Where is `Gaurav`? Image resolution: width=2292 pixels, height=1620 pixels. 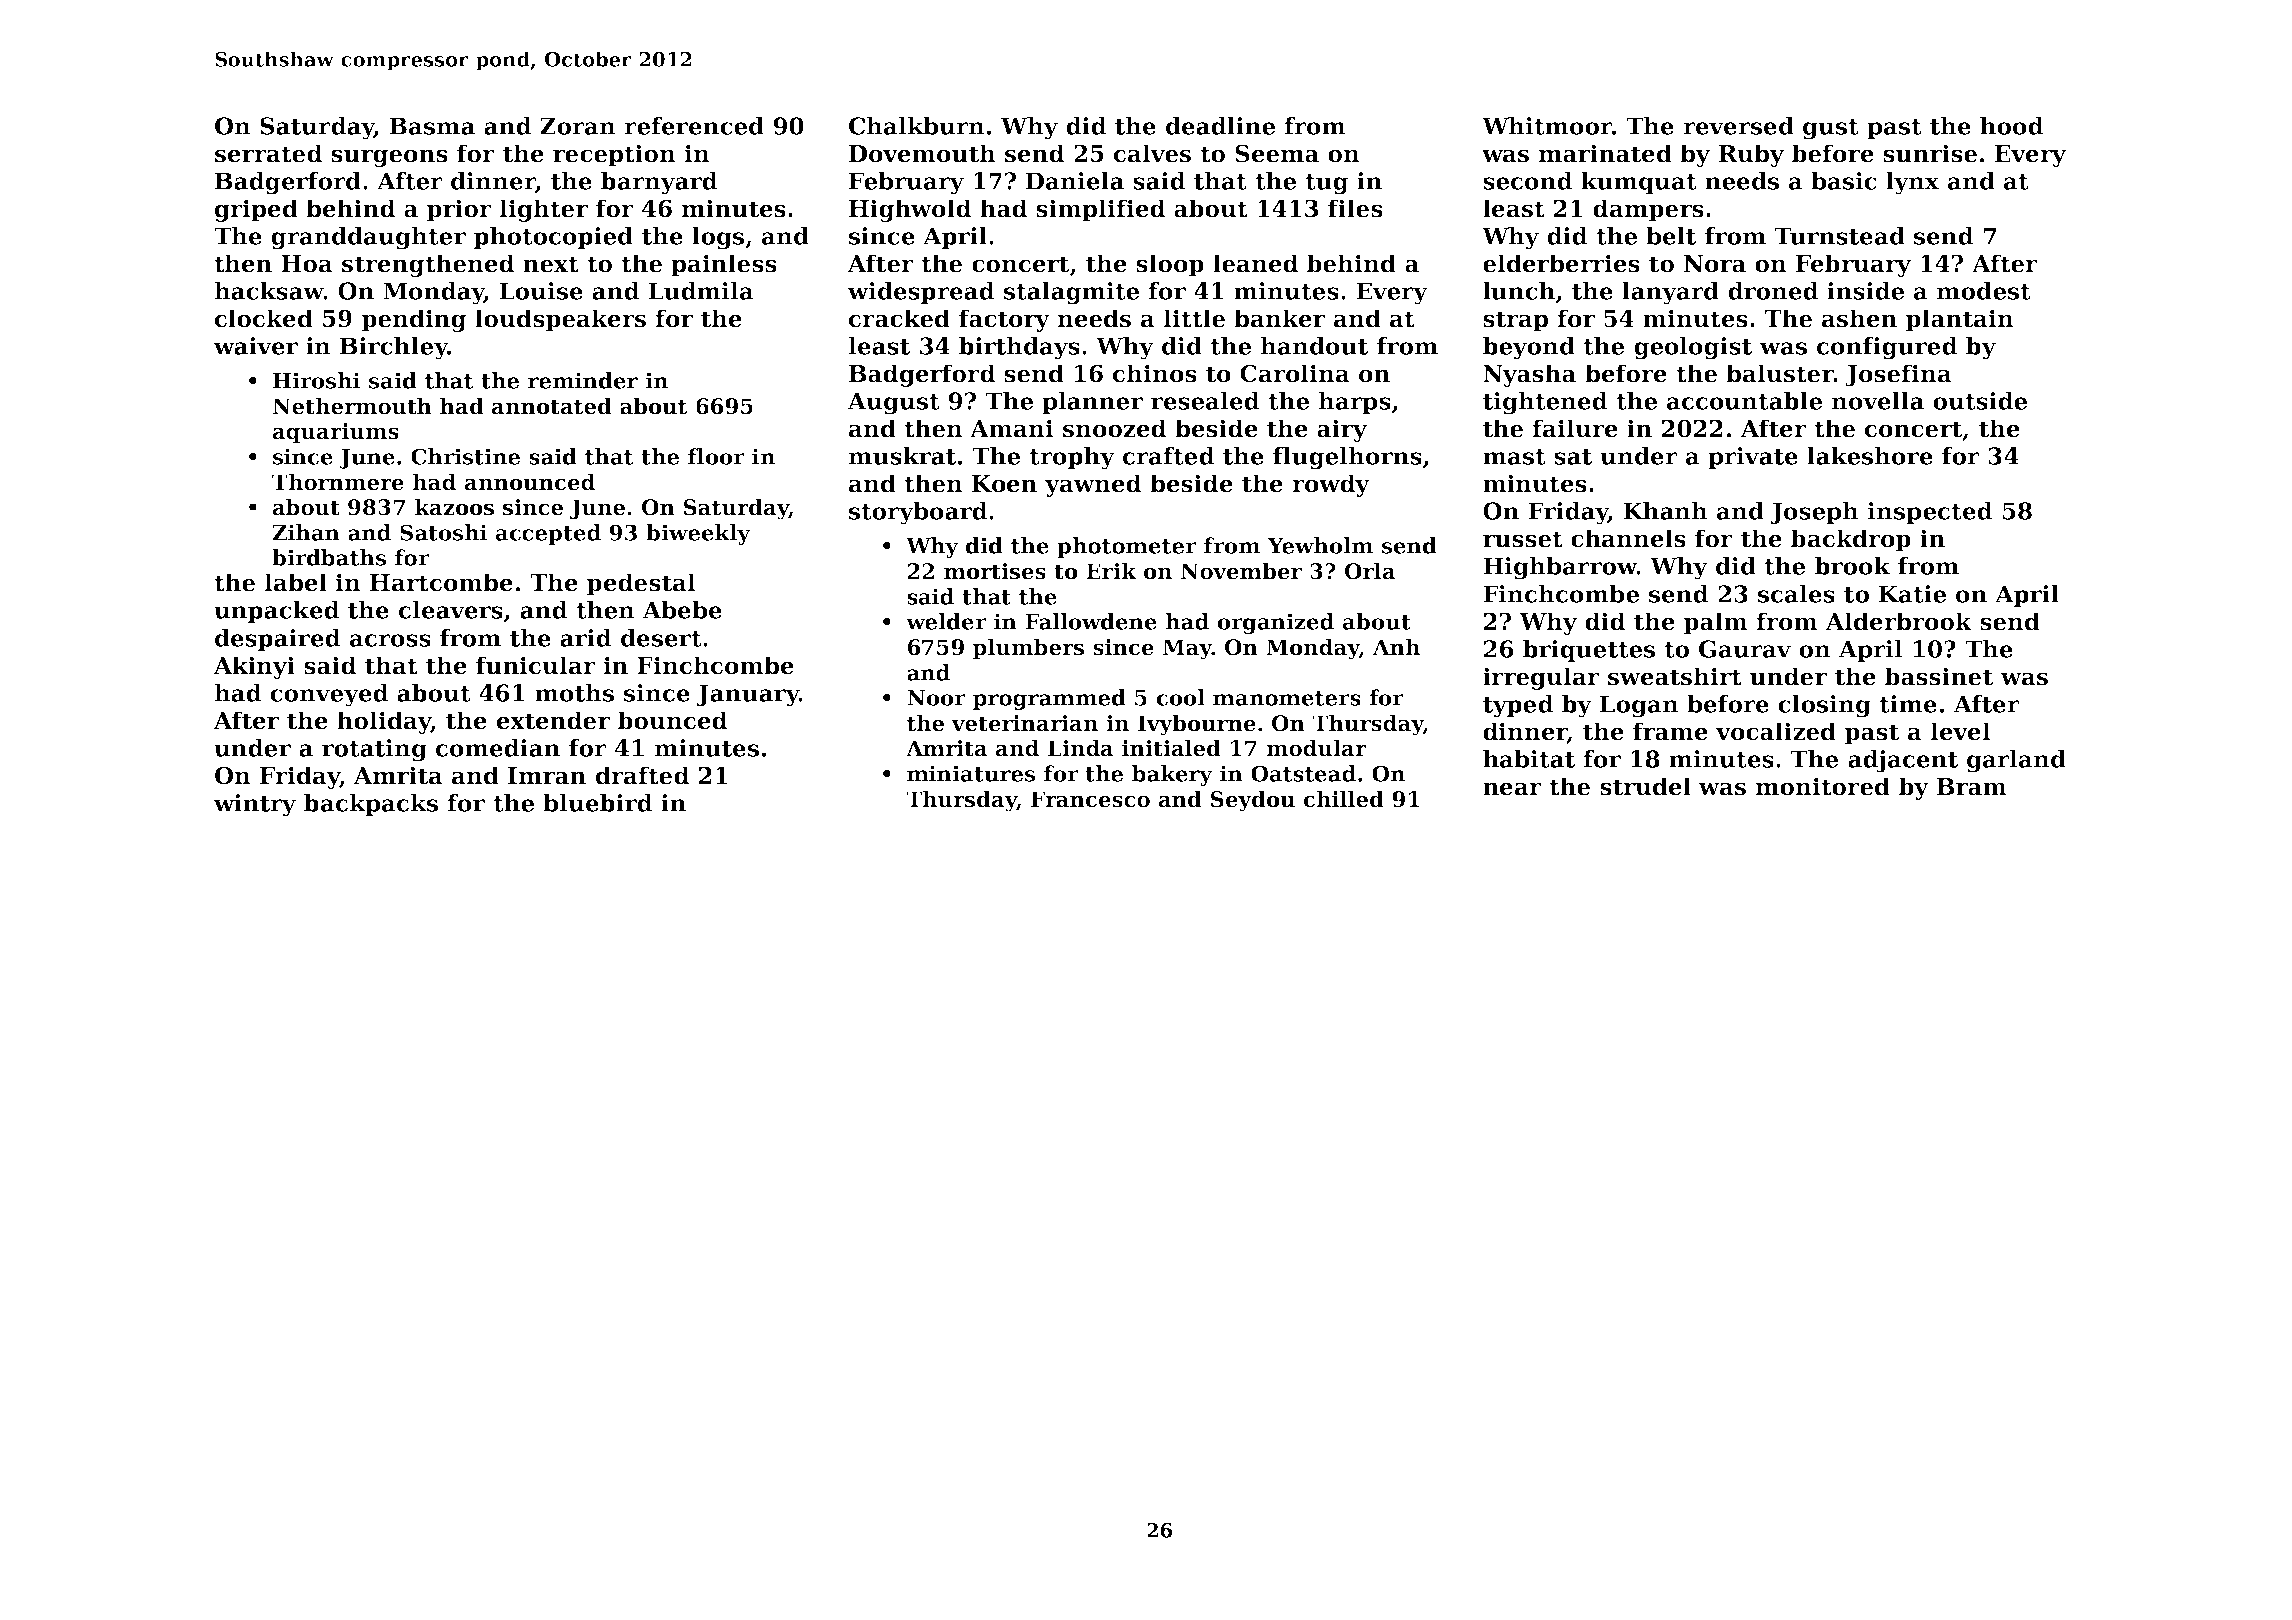
Gaurav is located at coordinates (1745, 649).
